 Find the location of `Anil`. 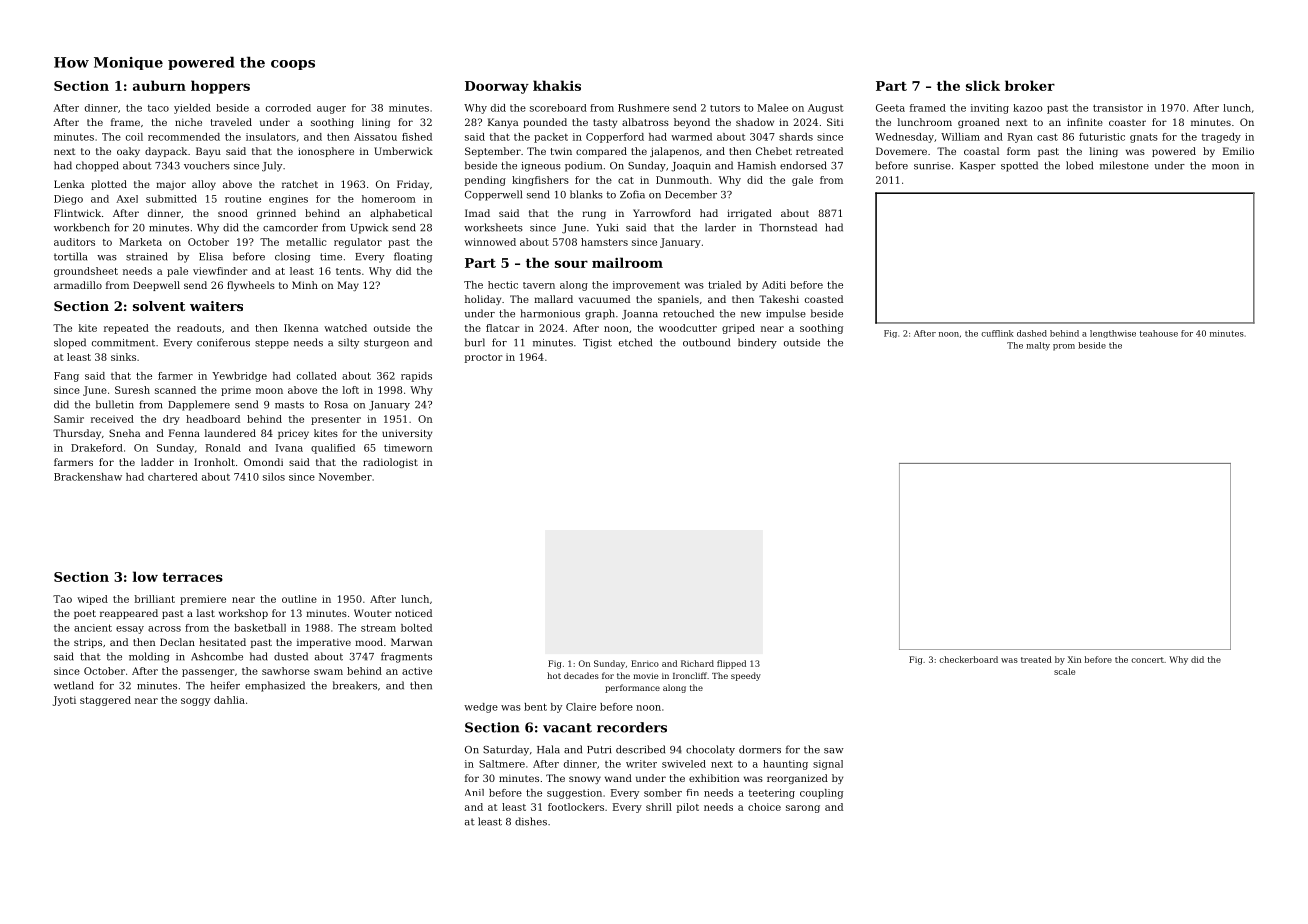

Anil is located at coordinates (474, 792).
